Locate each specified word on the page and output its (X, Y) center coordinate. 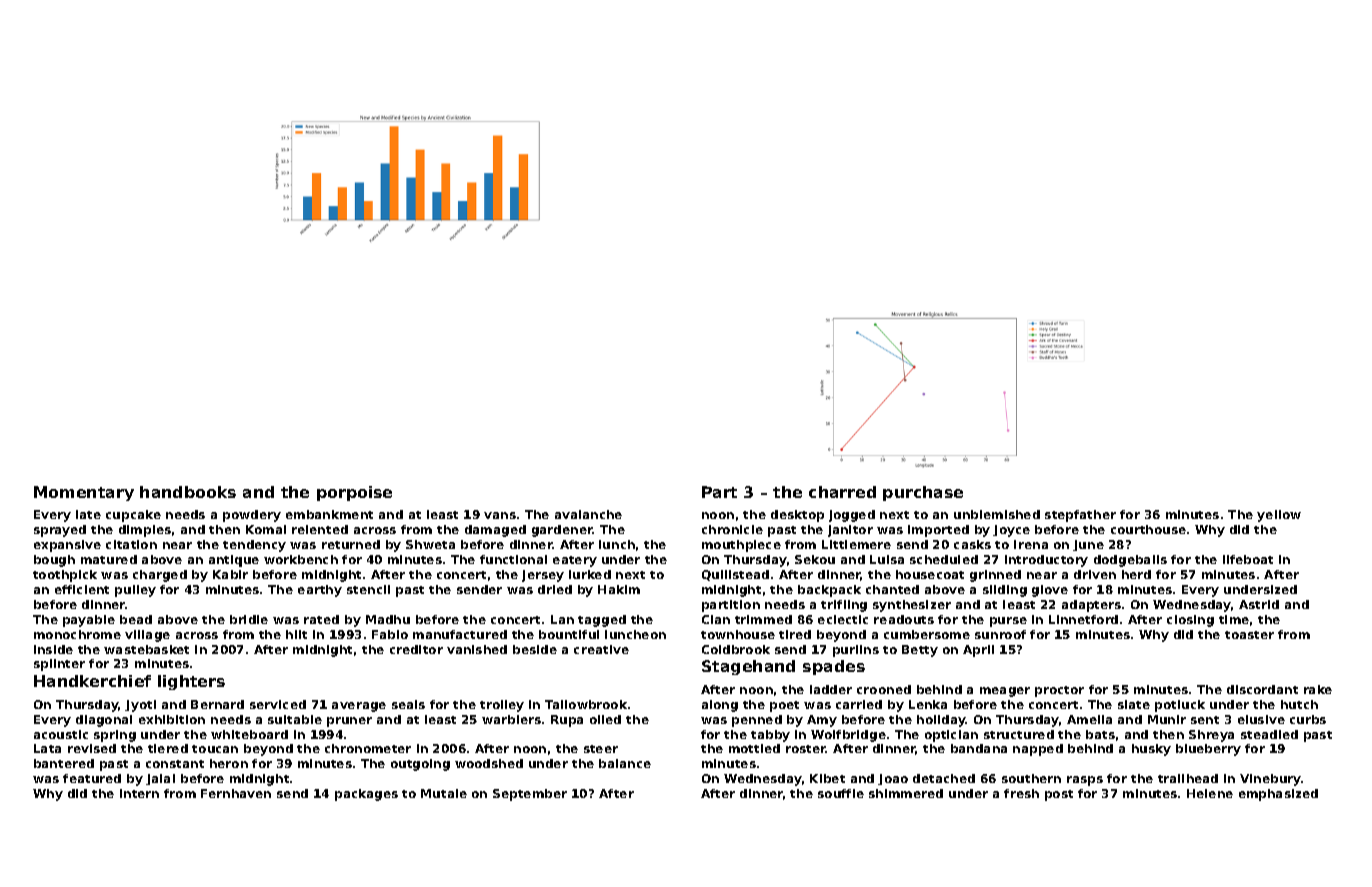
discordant (1262, 689)
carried (859, 704)
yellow (1279, 516)
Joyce (1011, 531)
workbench (301, 559)
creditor (416, 649)
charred (842, 492)
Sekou (815, 559)
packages (366, 795)
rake (1318, 689)
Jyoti (140, 706)
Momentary (84, 493)
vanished (477, 649)
